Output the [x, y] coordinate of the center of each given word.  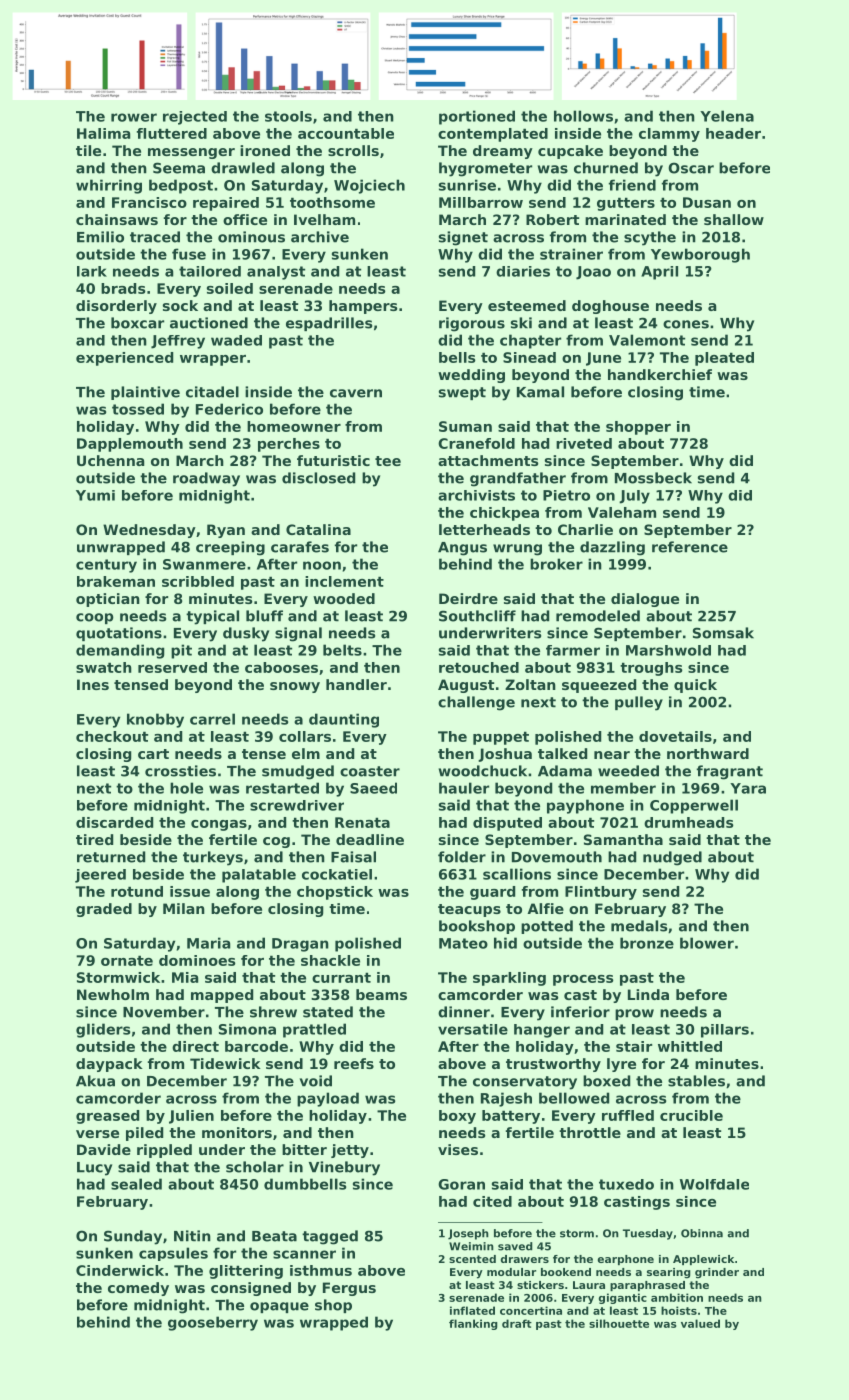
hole [186, 788]
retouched [479, 667]
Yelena [727, 116]
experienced [124, 359]
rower [134, 117]
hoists [679, 1310]
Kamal [540, 392]
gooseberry [213, 1323]
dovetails [675, 736]
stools [288, 116]
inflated [472, 1310]
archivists [476, 495]
